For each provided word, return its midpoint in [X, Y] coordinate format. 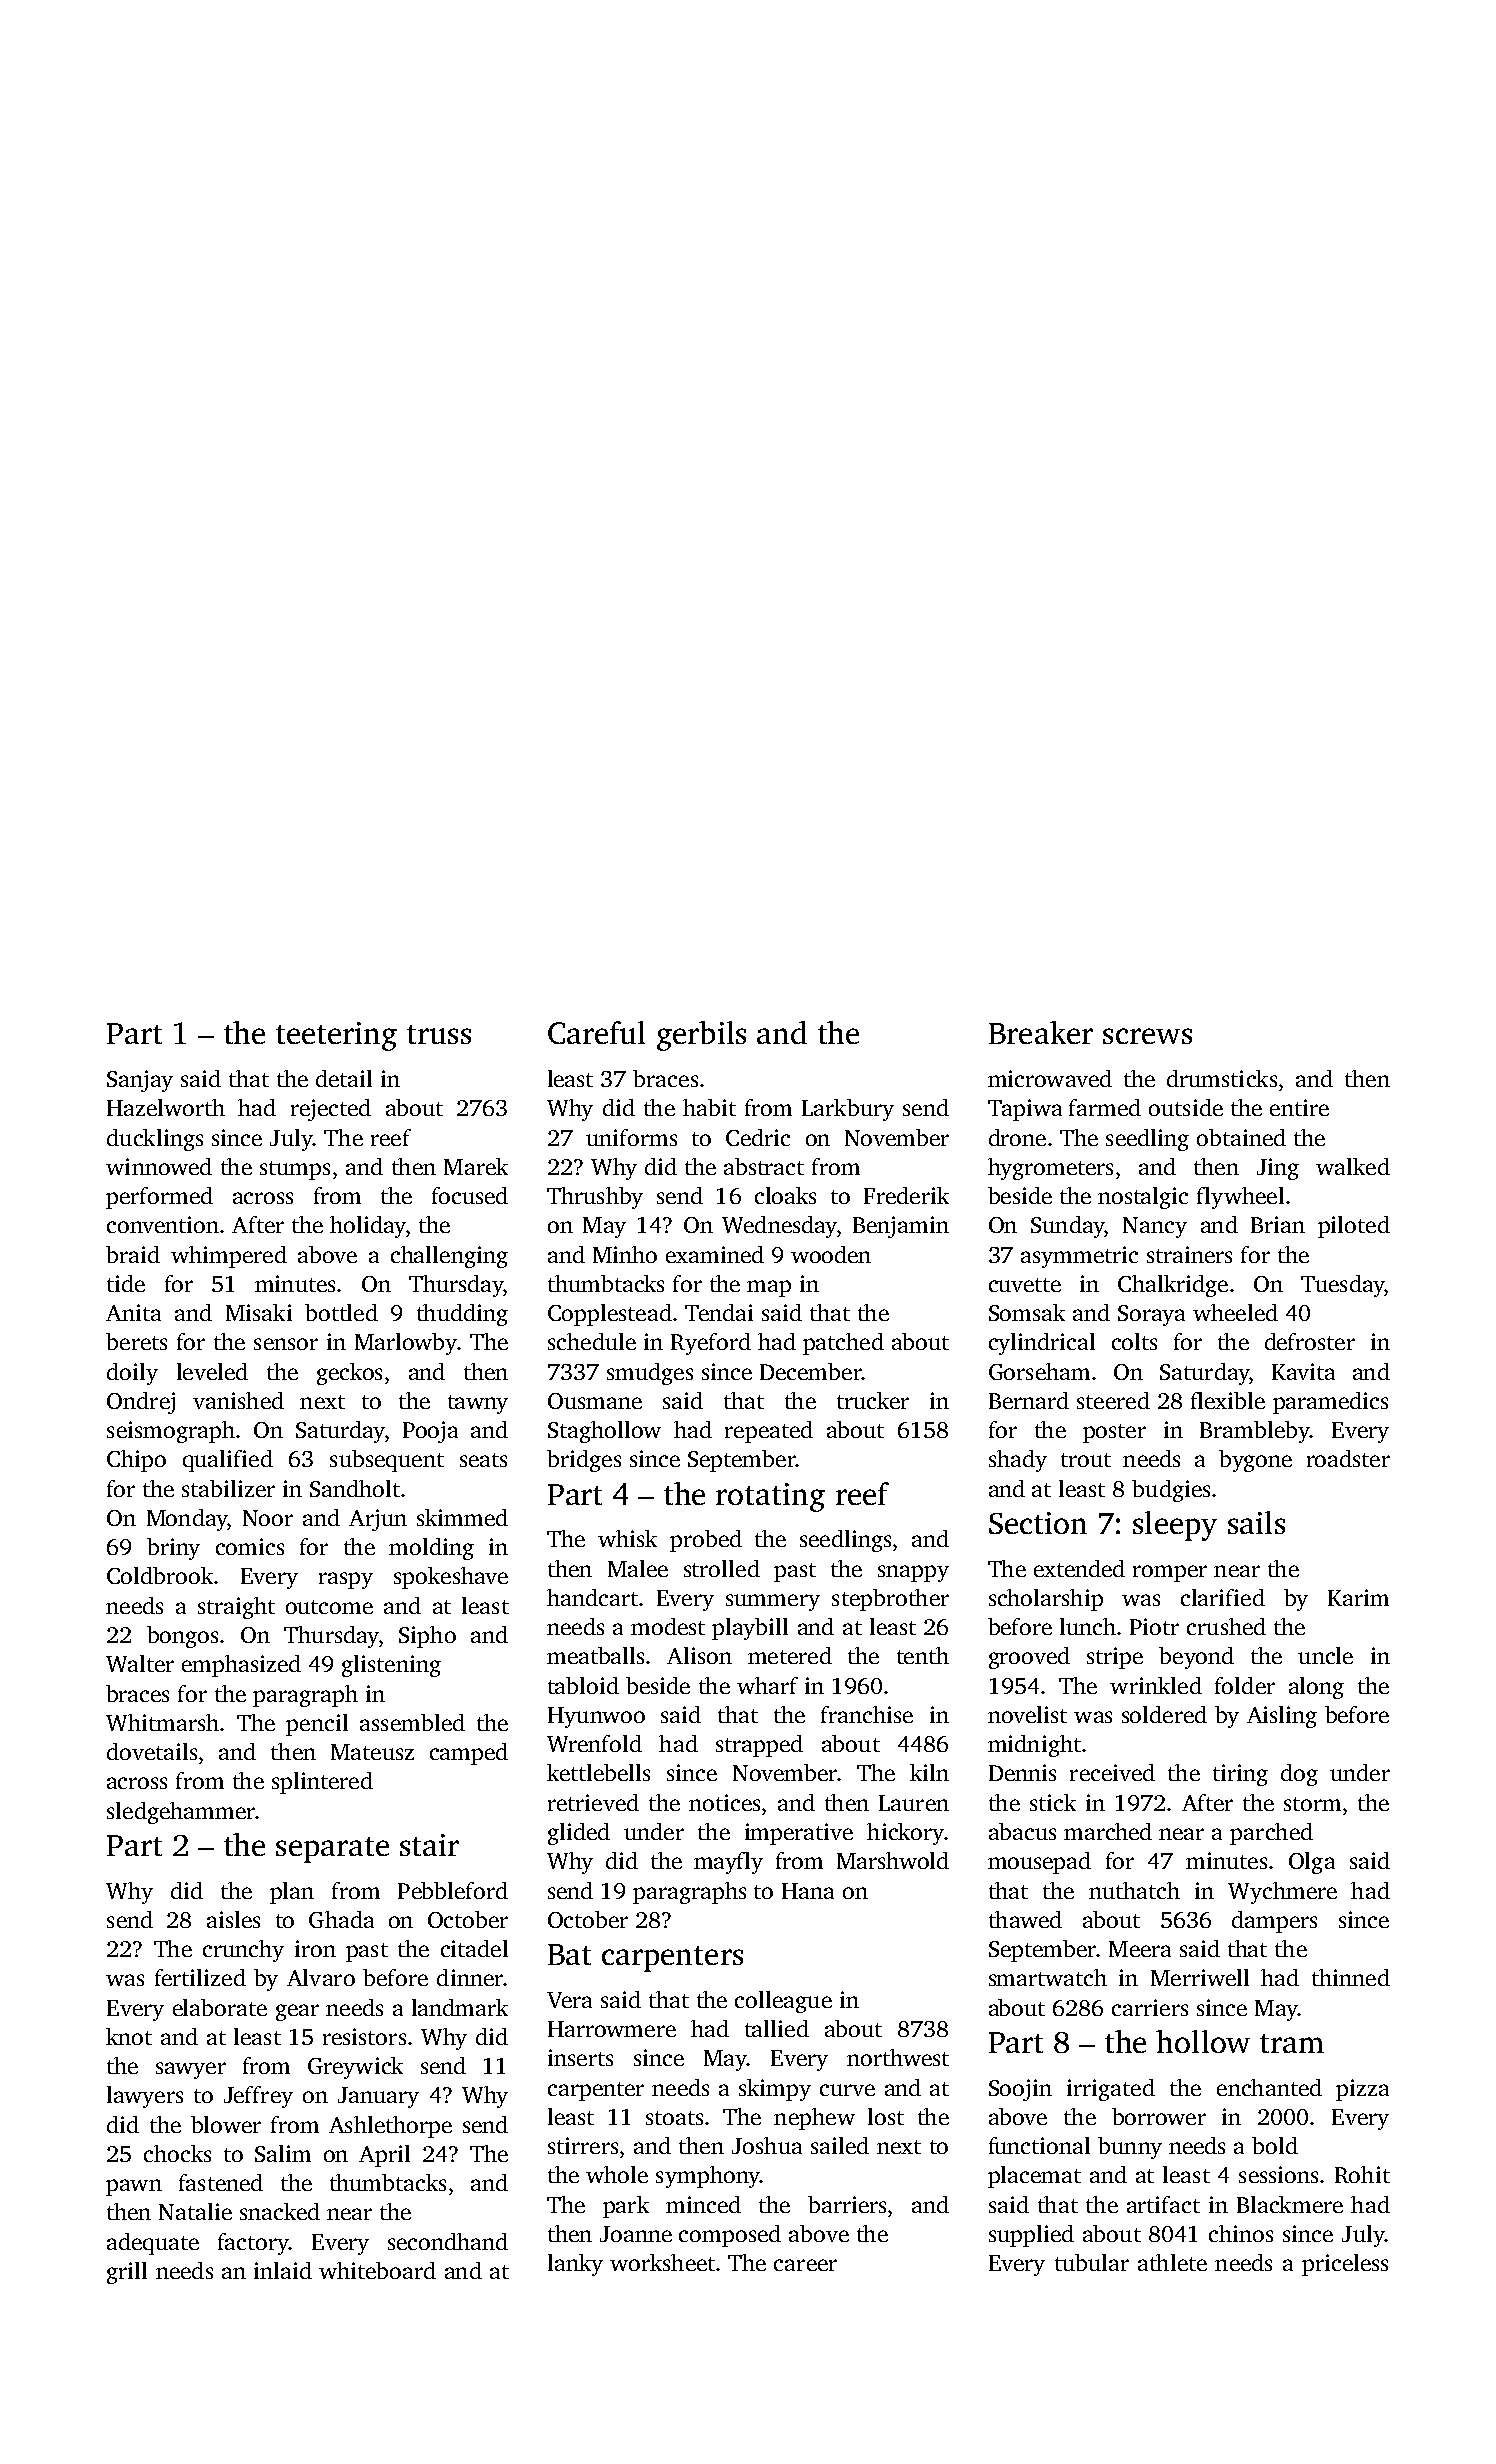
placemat [1034, 2177]
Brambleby [1255, 1432]
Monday [187, 1520]
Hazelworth [166, 1107]
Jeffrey [258, 2097]
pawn [134, 2187]
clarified [1223, 1597]
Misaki [259, 1312]
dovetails [152, 1751]
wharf [767, 1685]
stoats [674, 2118]
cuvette [1025, 1285]
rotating [770, 1497]
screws [1147, 1036]
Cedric [758, 1137]
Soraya [1151, 1315]
